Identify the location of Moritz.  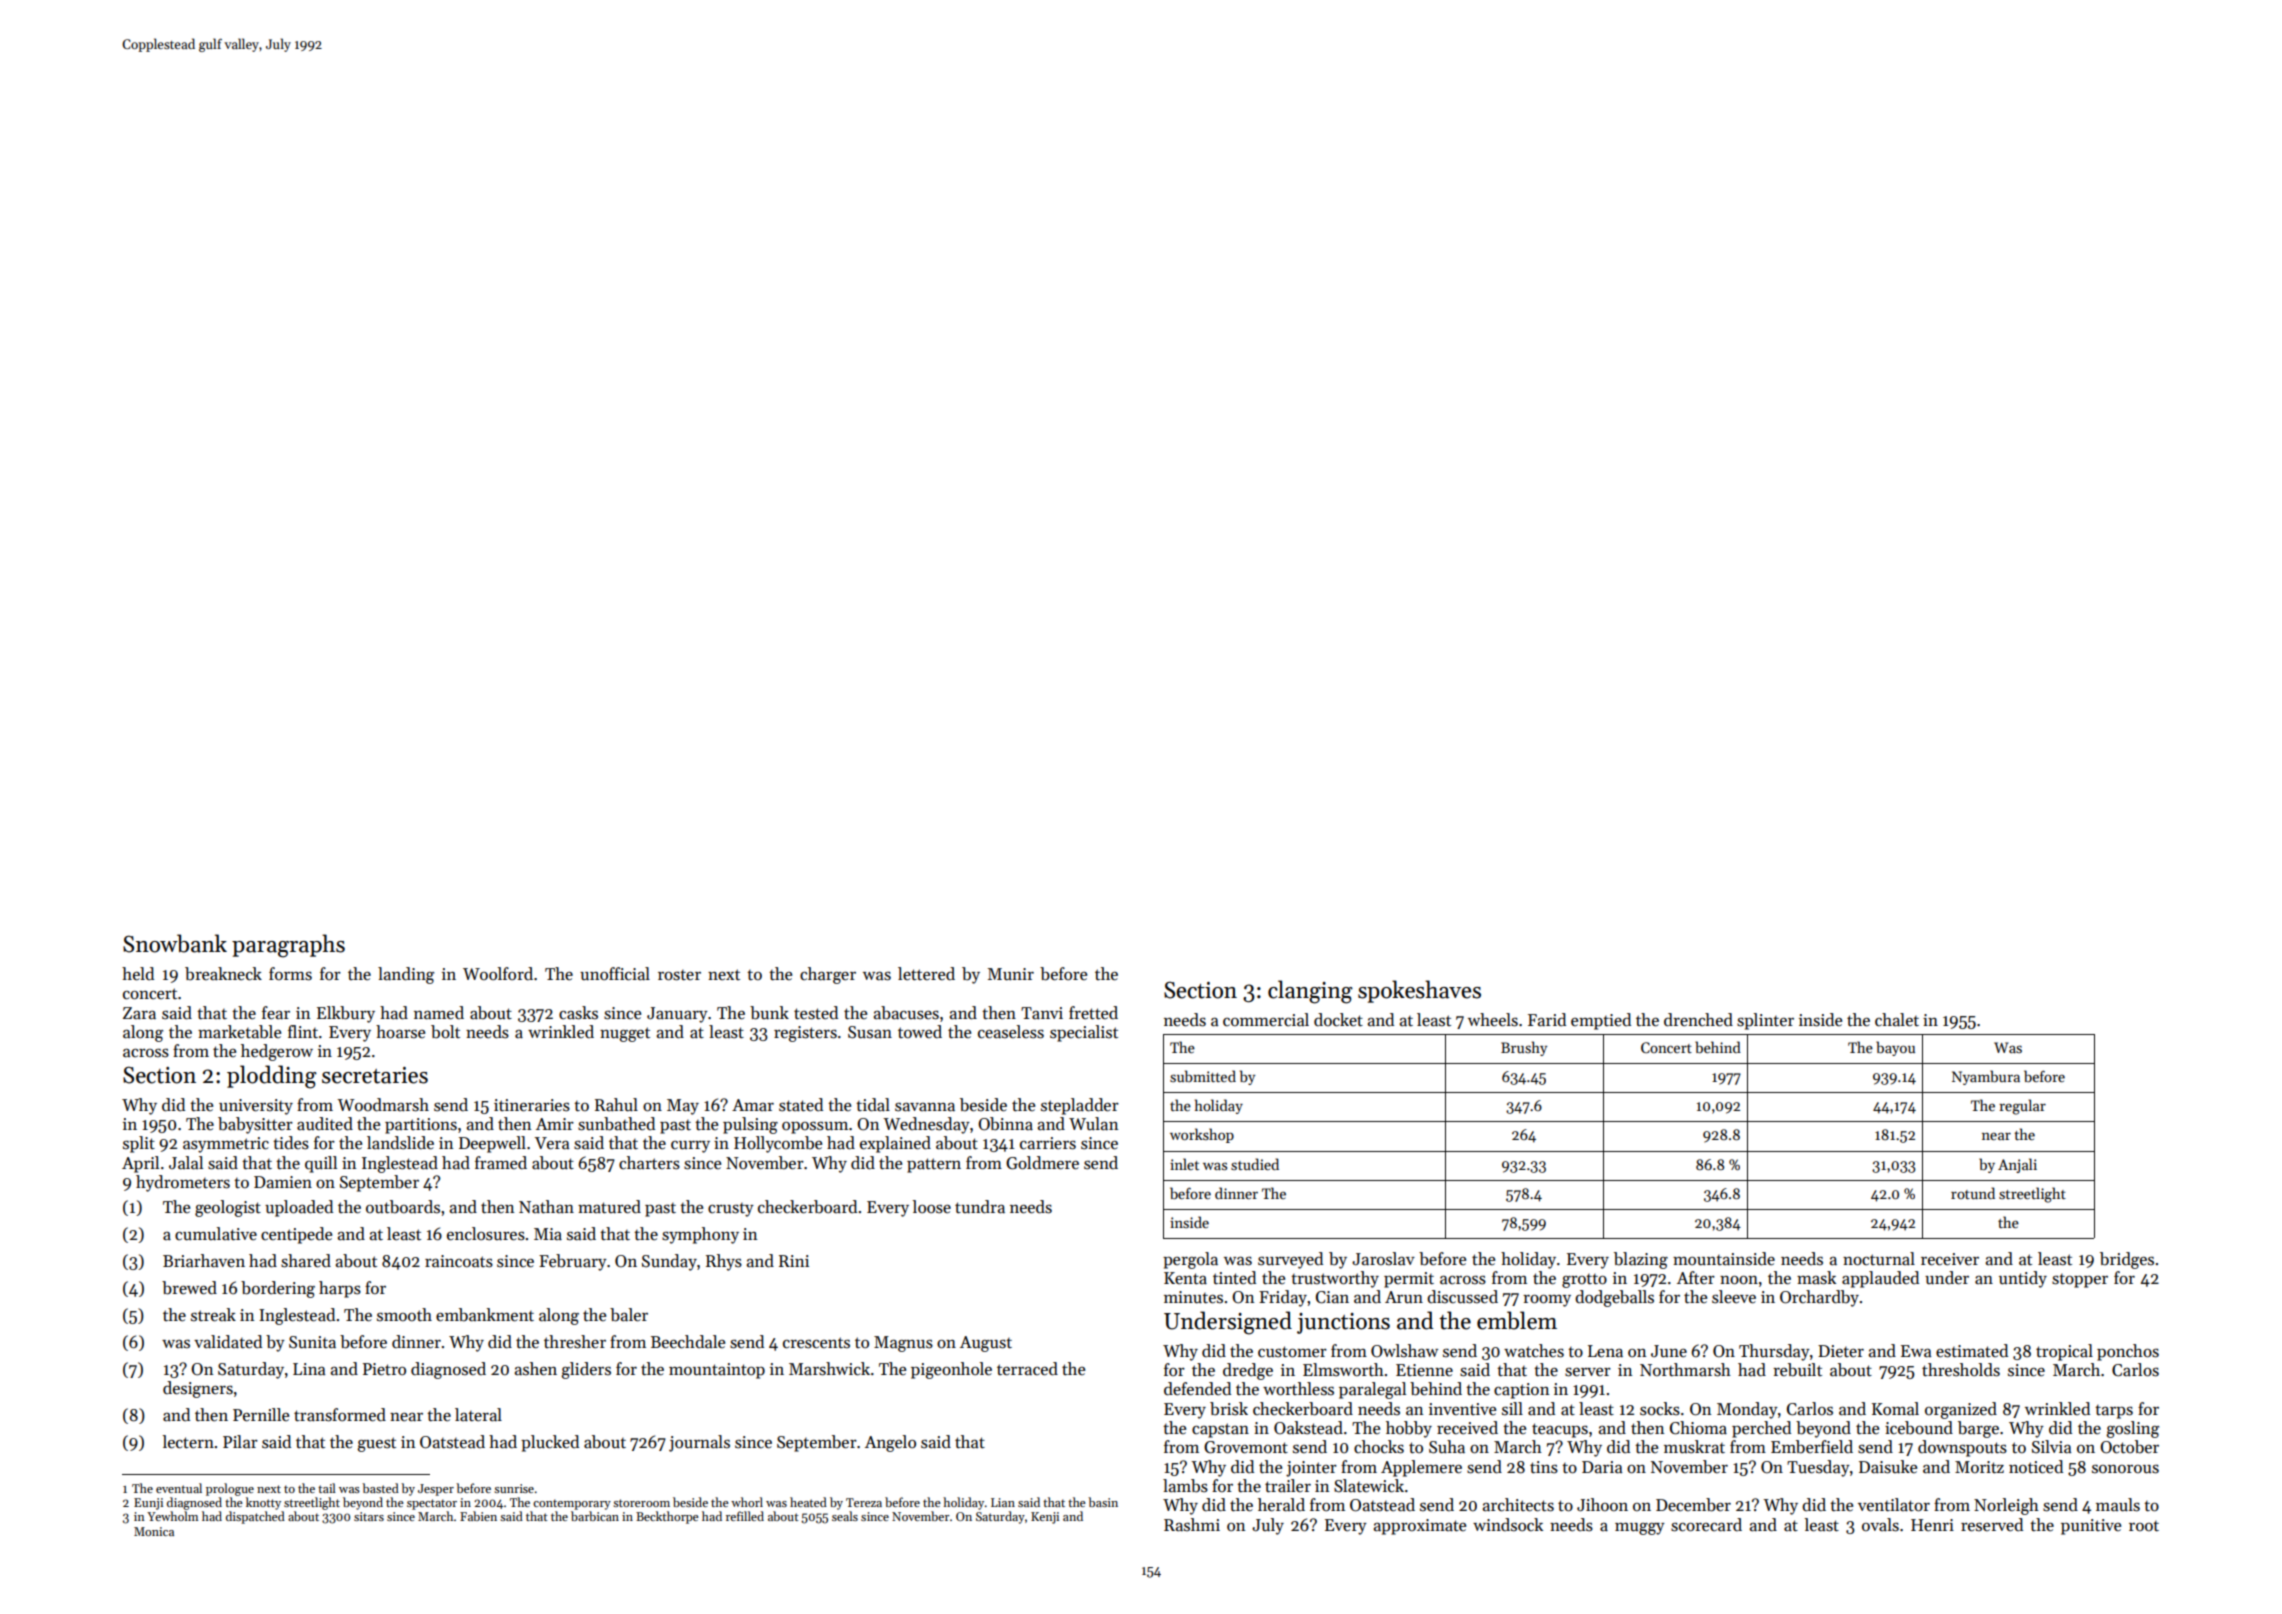
(1979, 1467).
